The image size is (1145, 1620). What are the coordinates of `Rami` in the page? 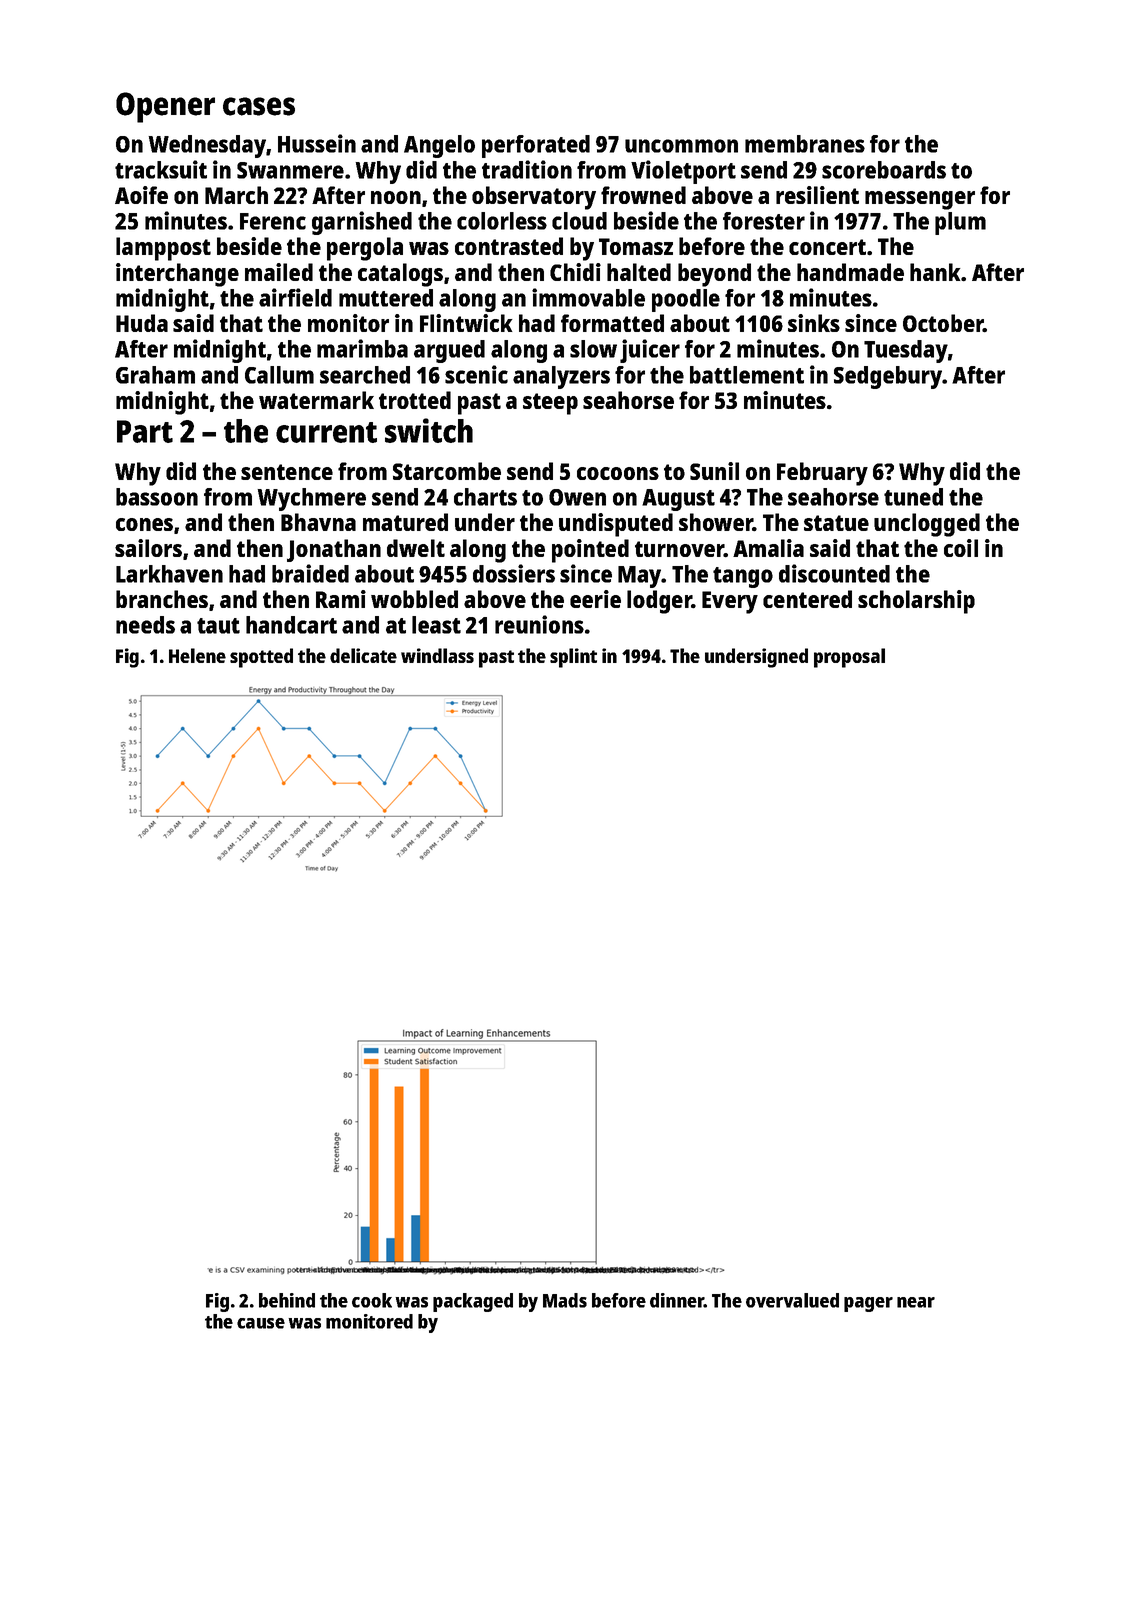 It's located at (341, 599).
